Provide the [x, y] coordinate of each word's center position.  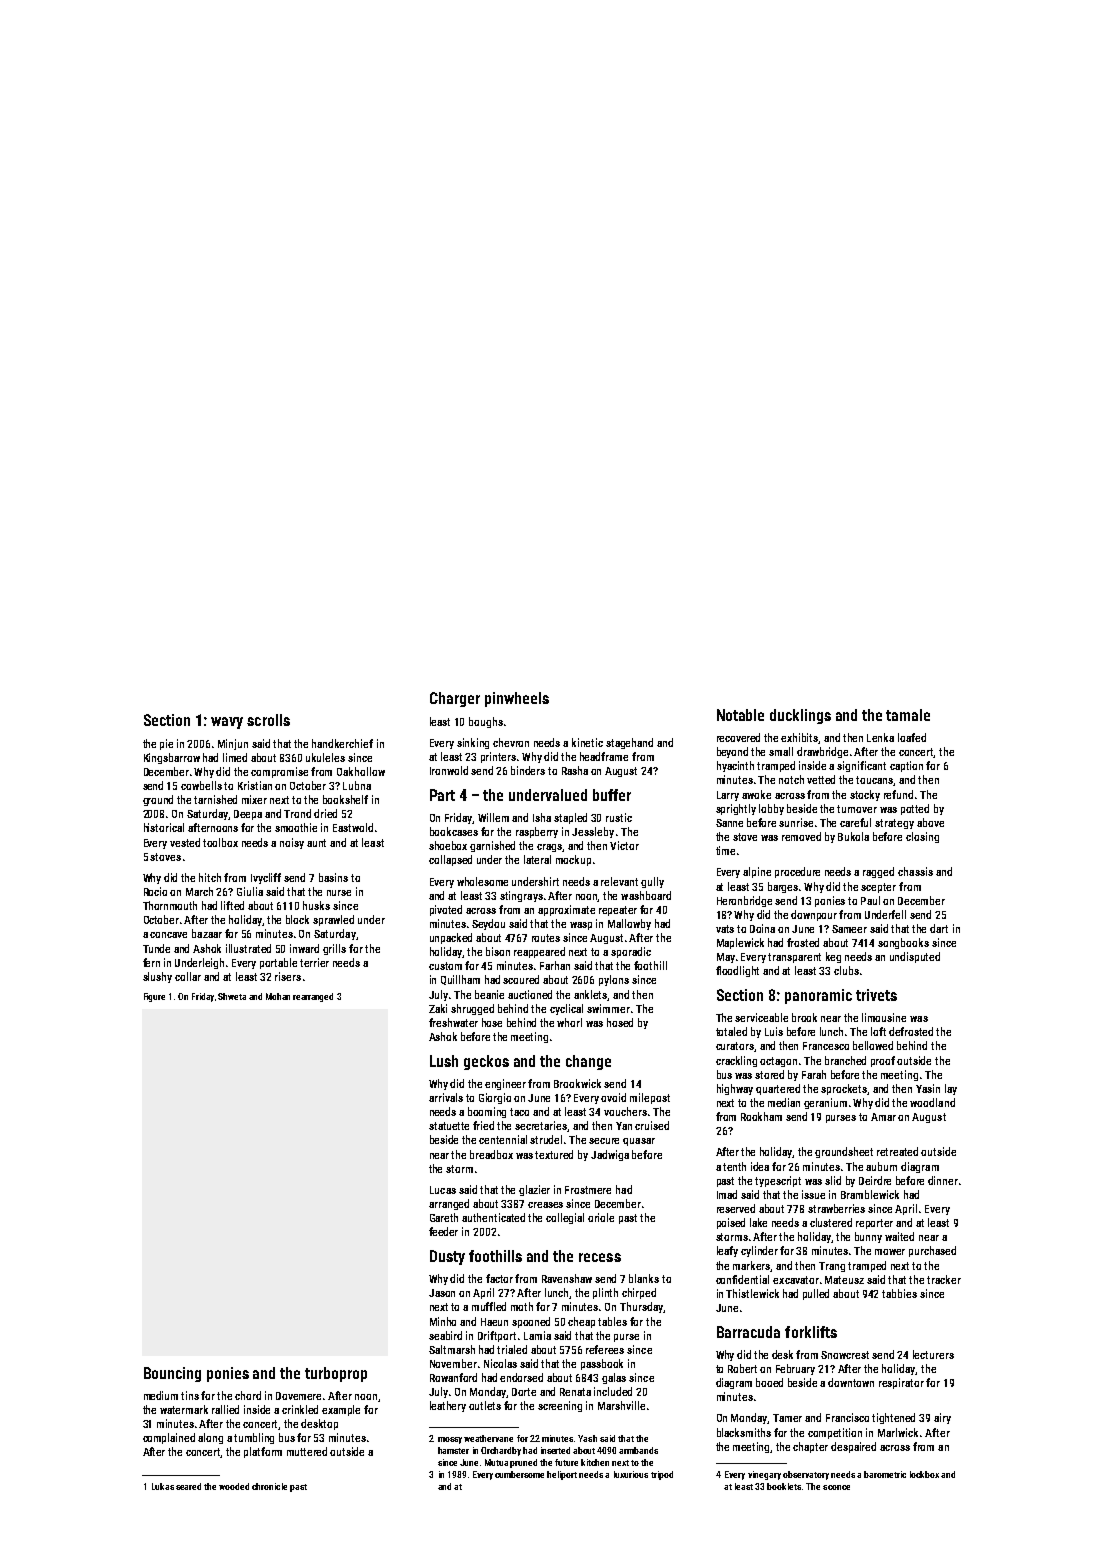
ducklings [800, 716]
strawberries [836, 1208]
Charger [455, 699]
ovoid [613, 1097]
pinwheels [517, 699]
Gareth [444, 1217]
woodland [932, 1102]
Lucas [443, 1190]
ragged [878, 872]
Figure [154, 997]
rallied [225, 1409]
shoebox [448, 845]
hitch [210, 877]
